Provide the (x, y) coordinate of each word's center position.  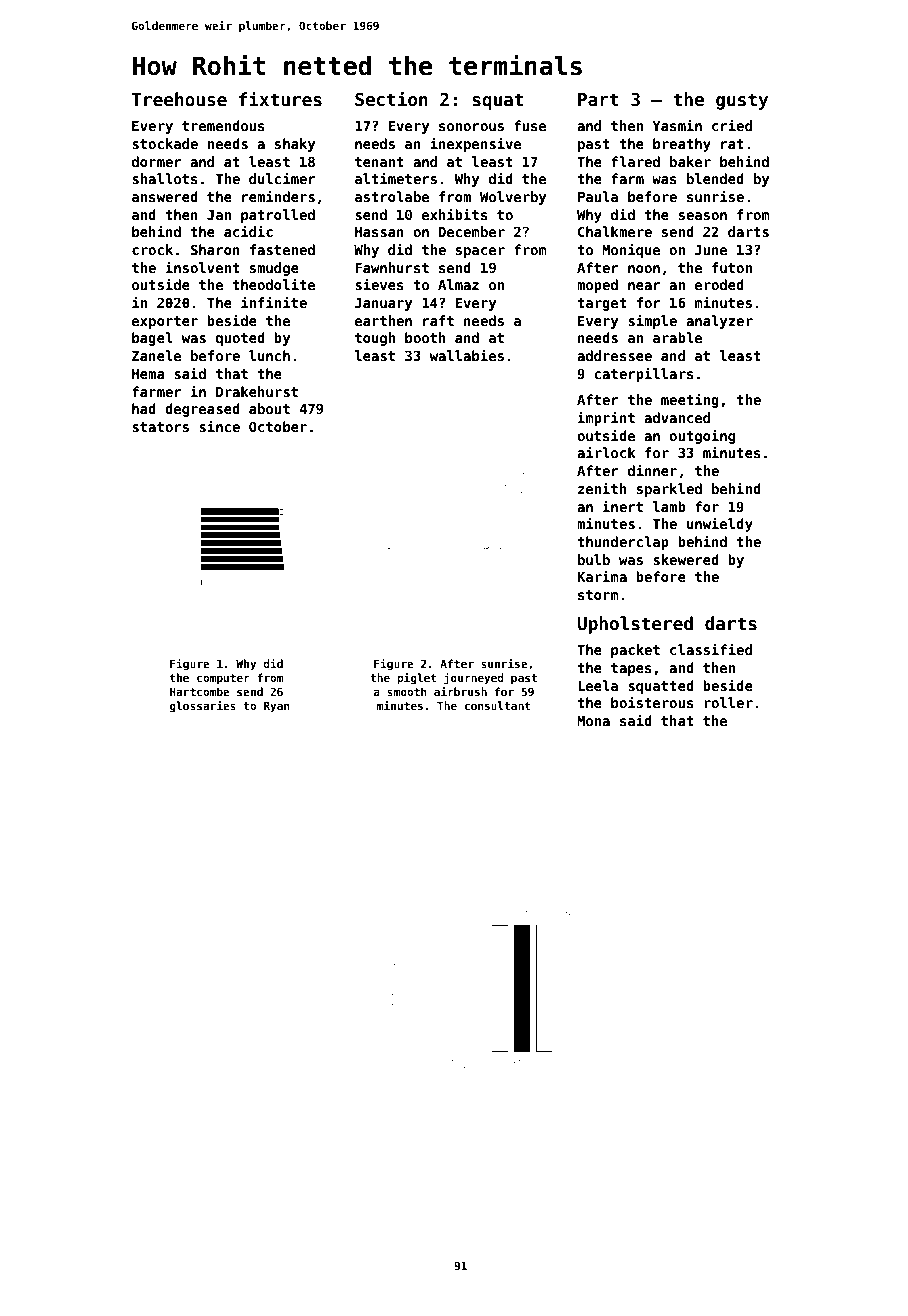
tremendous (223, 125)
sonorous (471, 127)
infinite (274, 302)
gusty (742, 101)
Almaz (458, 284)
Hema (148, 373)
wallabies (467, 355)
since (219, 426)
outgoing (702, 436)
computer (223, 679)
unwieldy (720, 524)
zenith (602, 488)
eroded (719, 284)
